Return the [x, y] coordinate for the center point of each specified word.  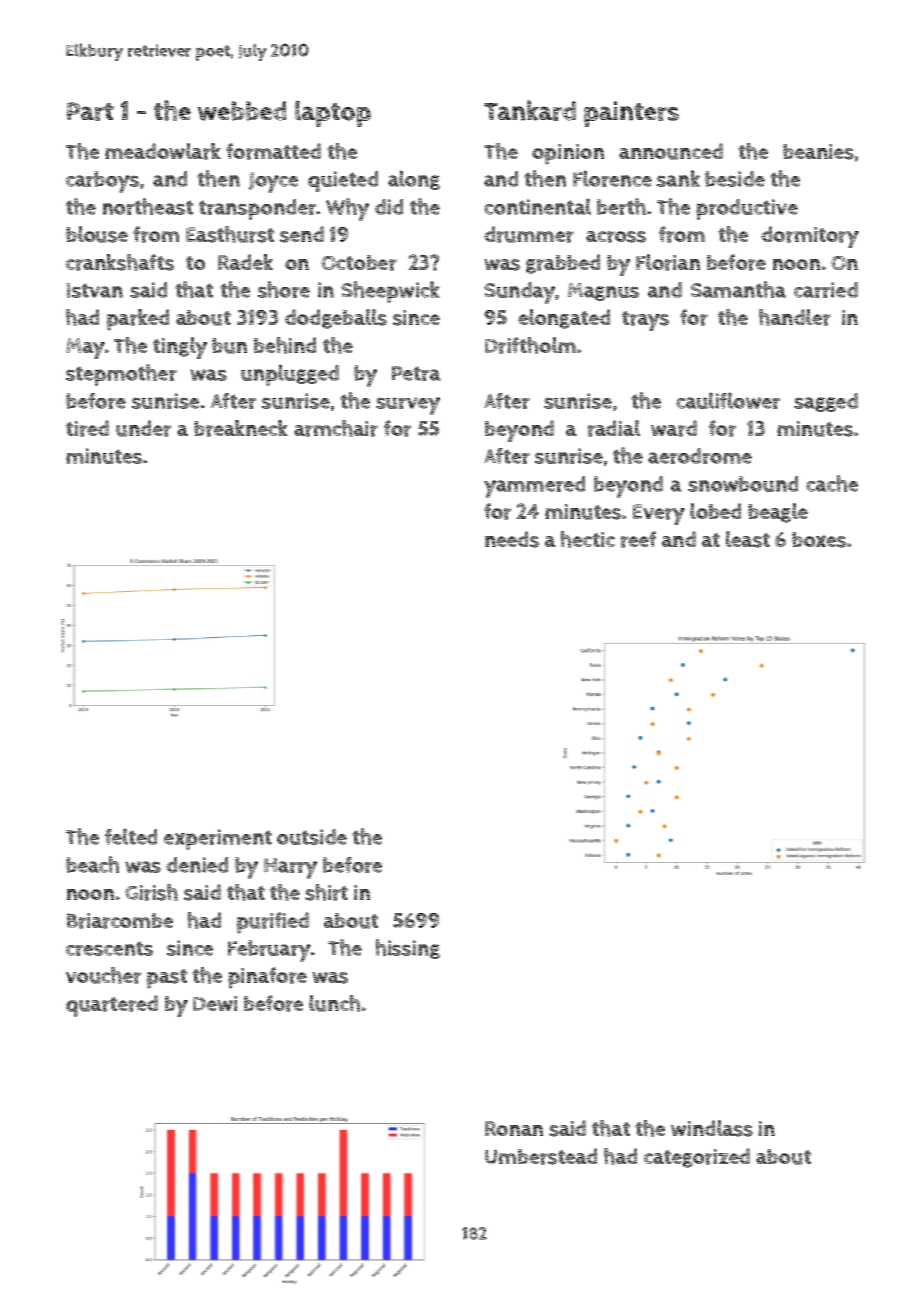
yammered [534, 487]
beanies [818, 152]
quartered [112, 1006]
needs [512, 539]
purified [273, 923]
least [748, 539]
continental [537, 206]
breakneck [241, 428]
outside [312, 837]
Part [90, 111]
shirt [326, 892]
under [143, 428]
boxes [819, 540]
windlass [712, 1128]
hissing [408, 949]
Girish [151, 892]
